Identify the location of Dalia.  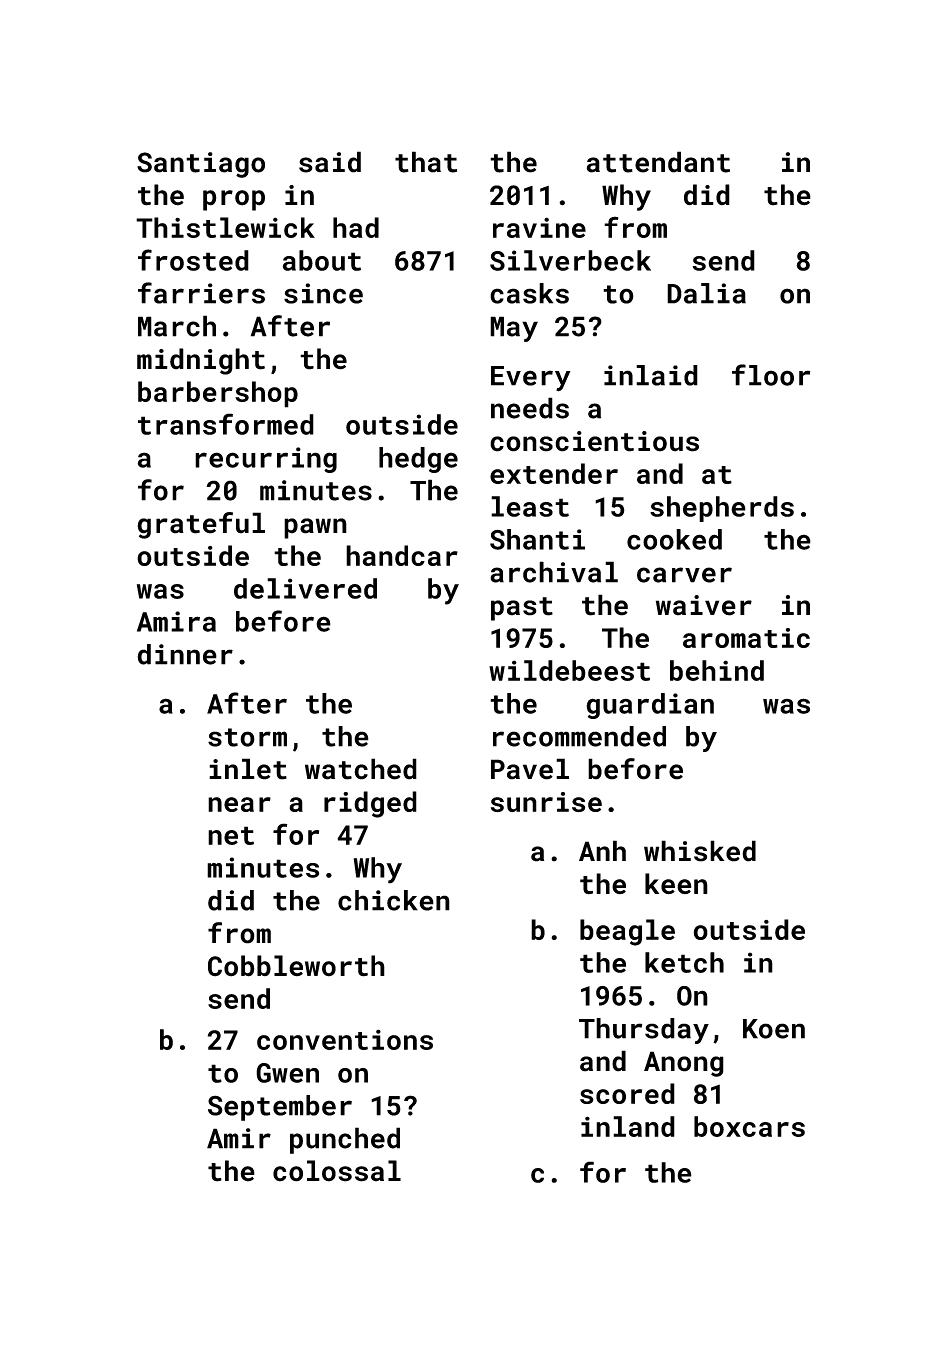
(706, 293).
